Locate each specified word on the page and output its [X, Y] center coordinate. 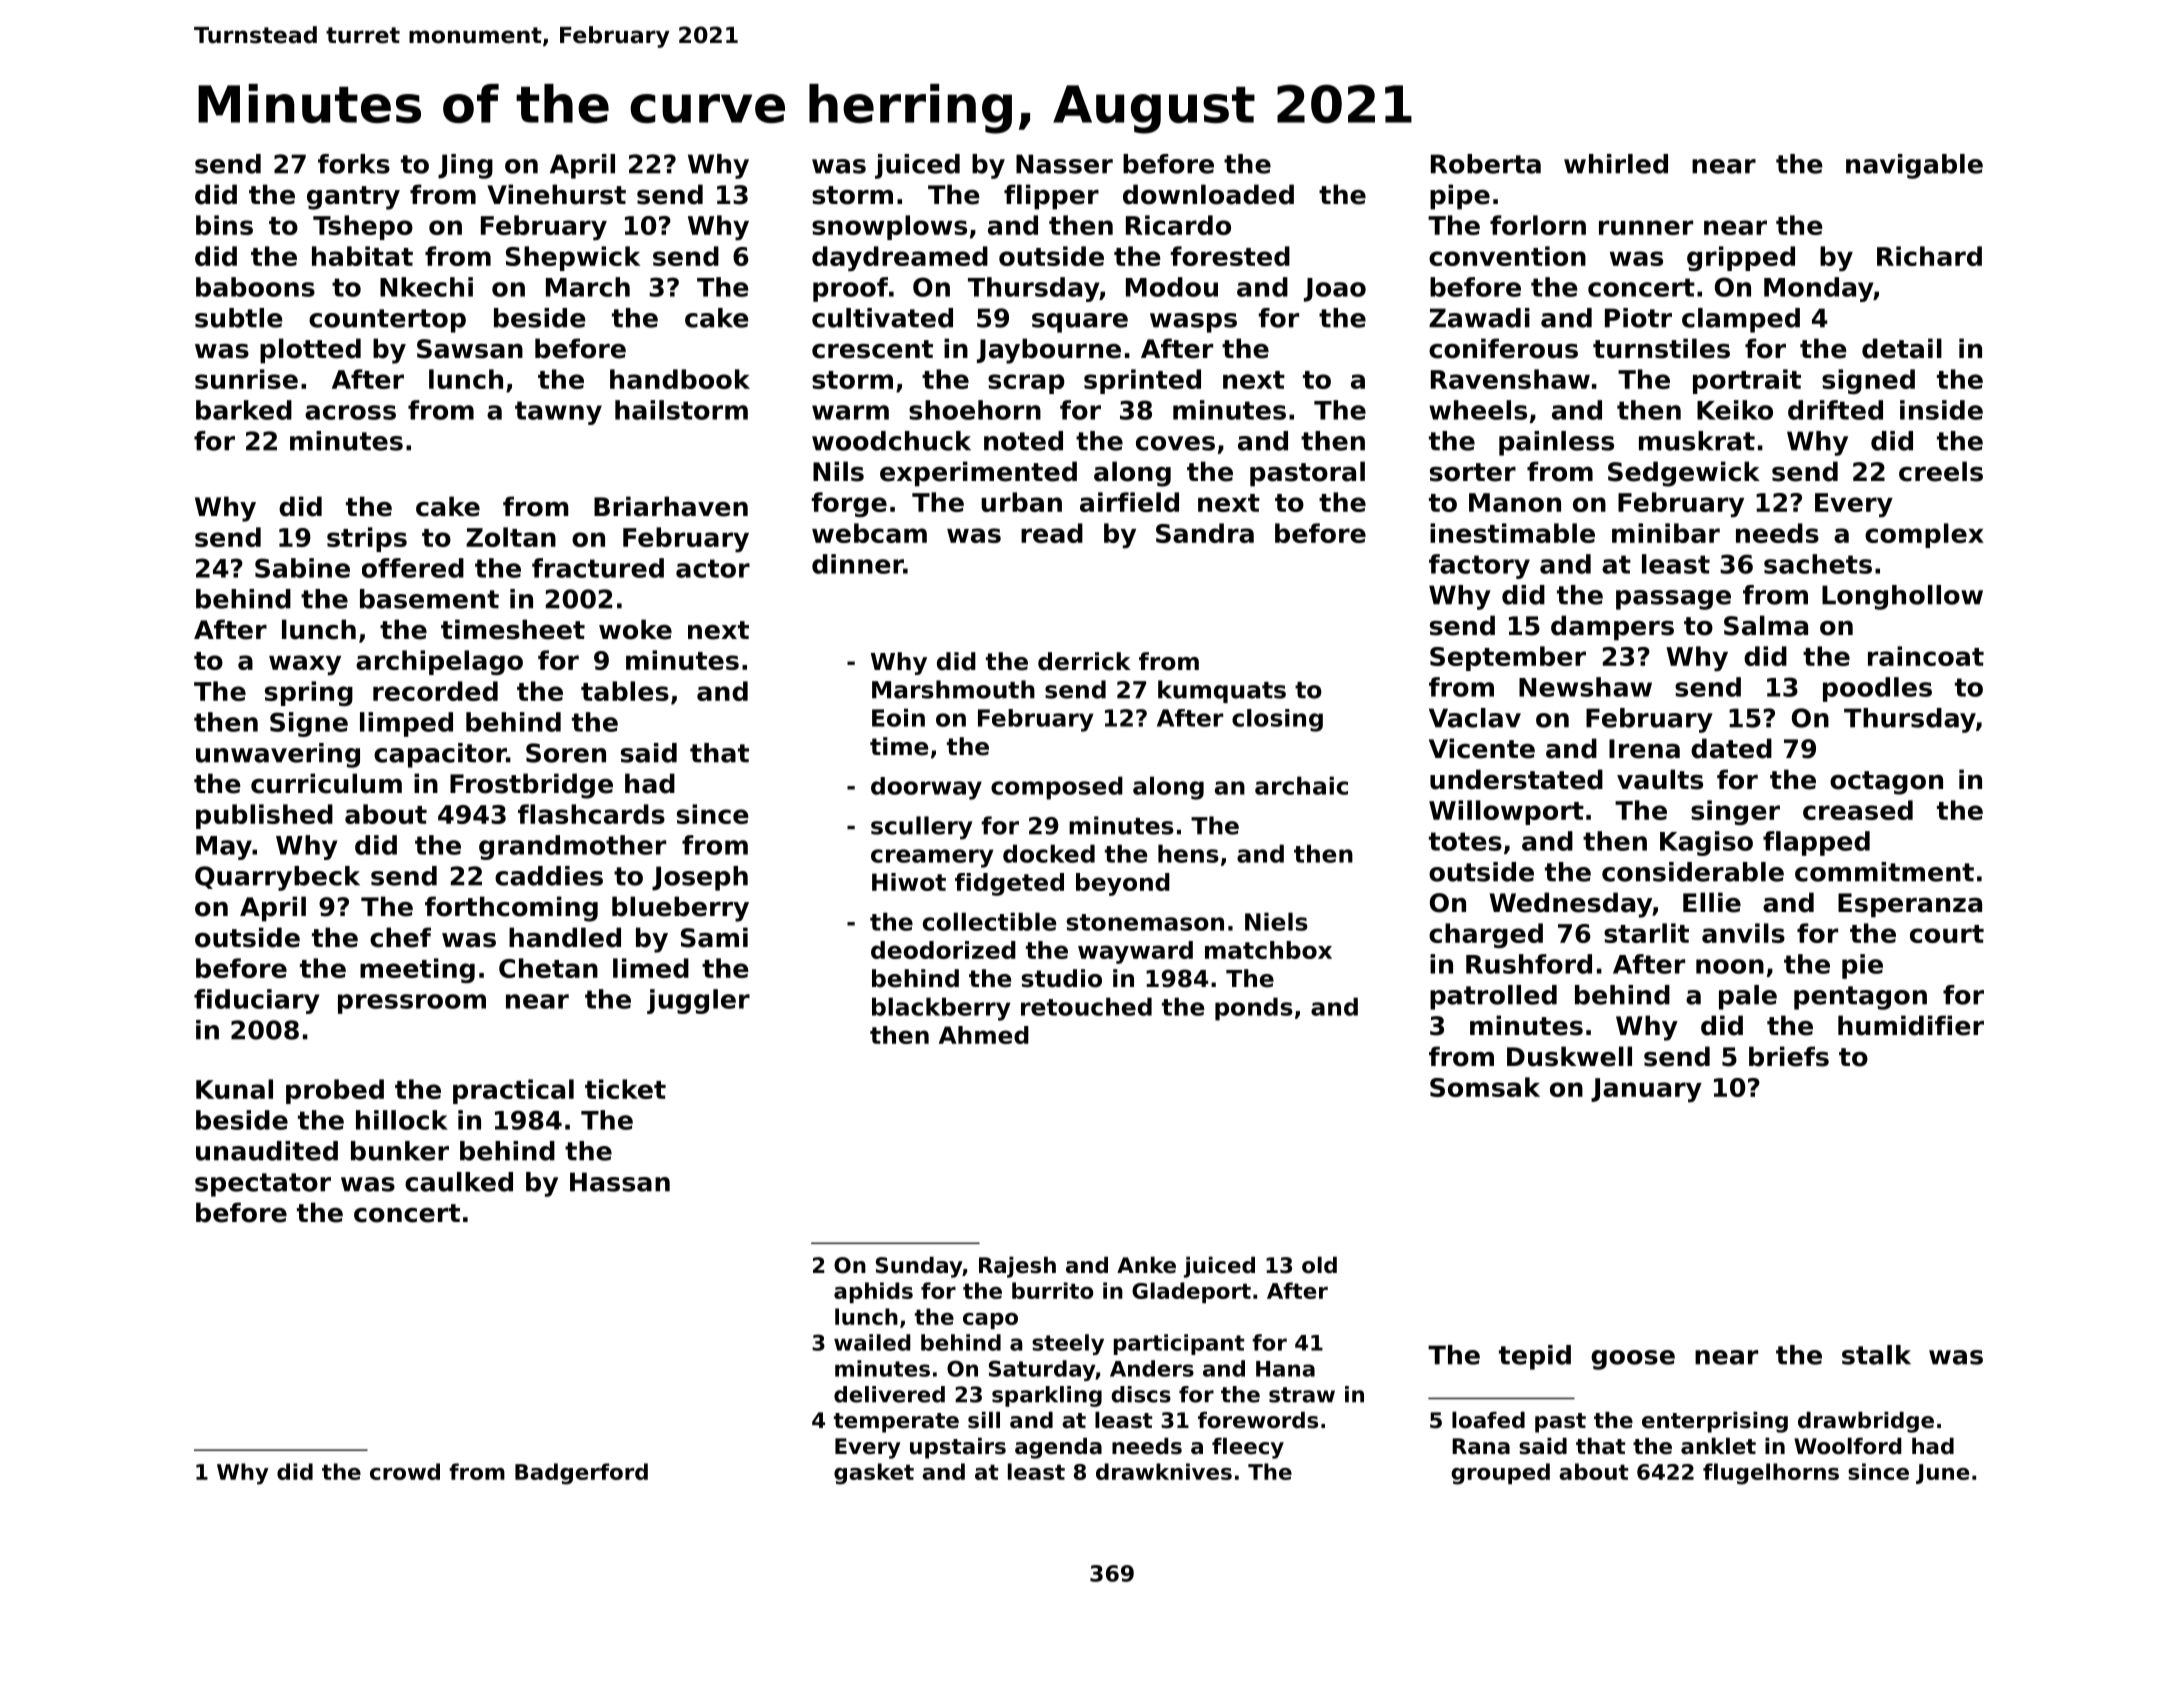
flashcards [591, 814]
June [1942, 1474]
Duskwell [1569, 1056]
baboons [255, 287]
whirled [1616, 164]
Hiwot [909, 882]
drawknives [1164, 1471]
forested [1230, 256]
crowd [405, 1471]
